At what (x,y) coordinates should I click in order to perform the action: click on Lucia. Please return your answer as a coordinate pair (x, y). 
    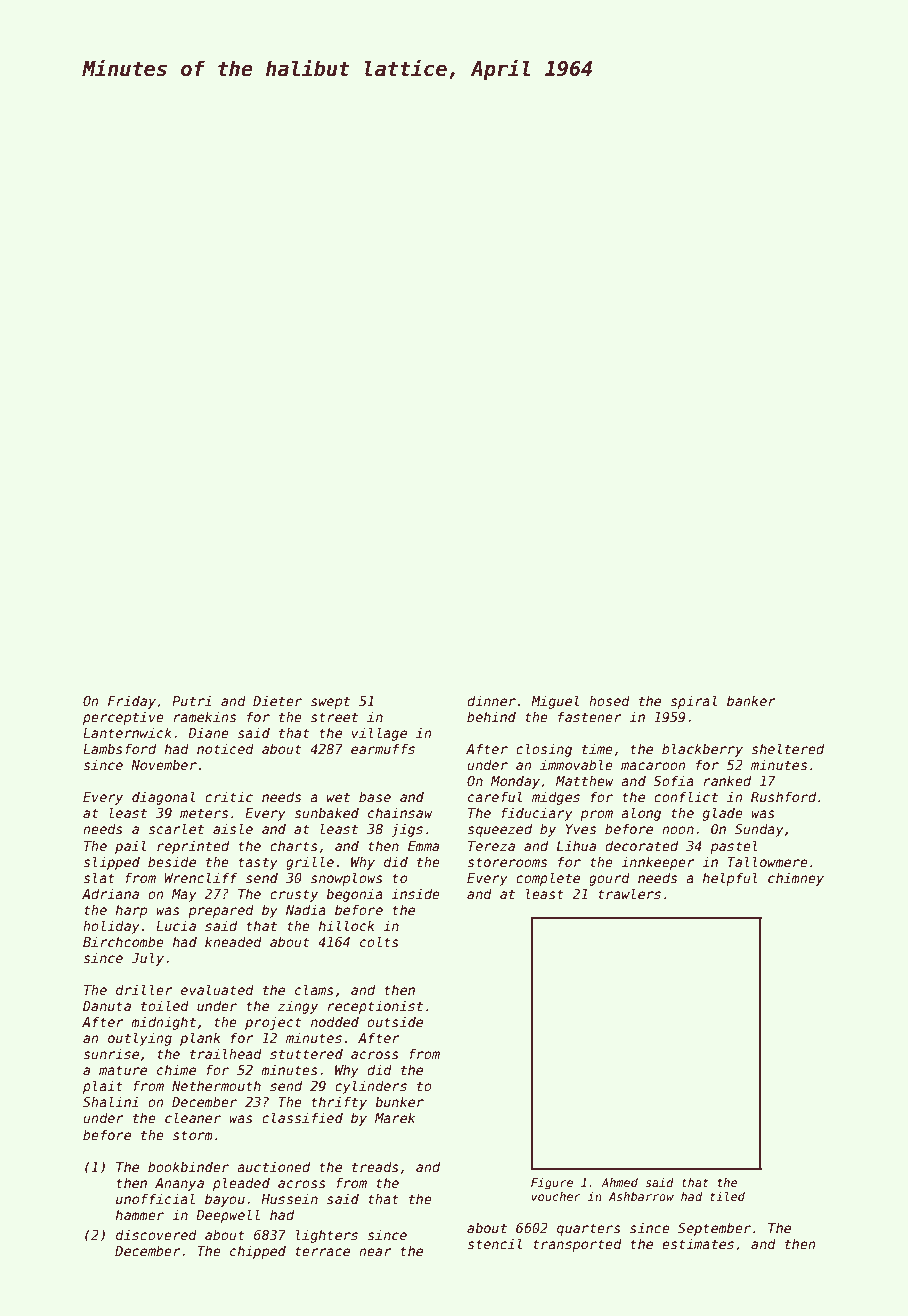
    Looking at the image, I should click on (176, 925).
